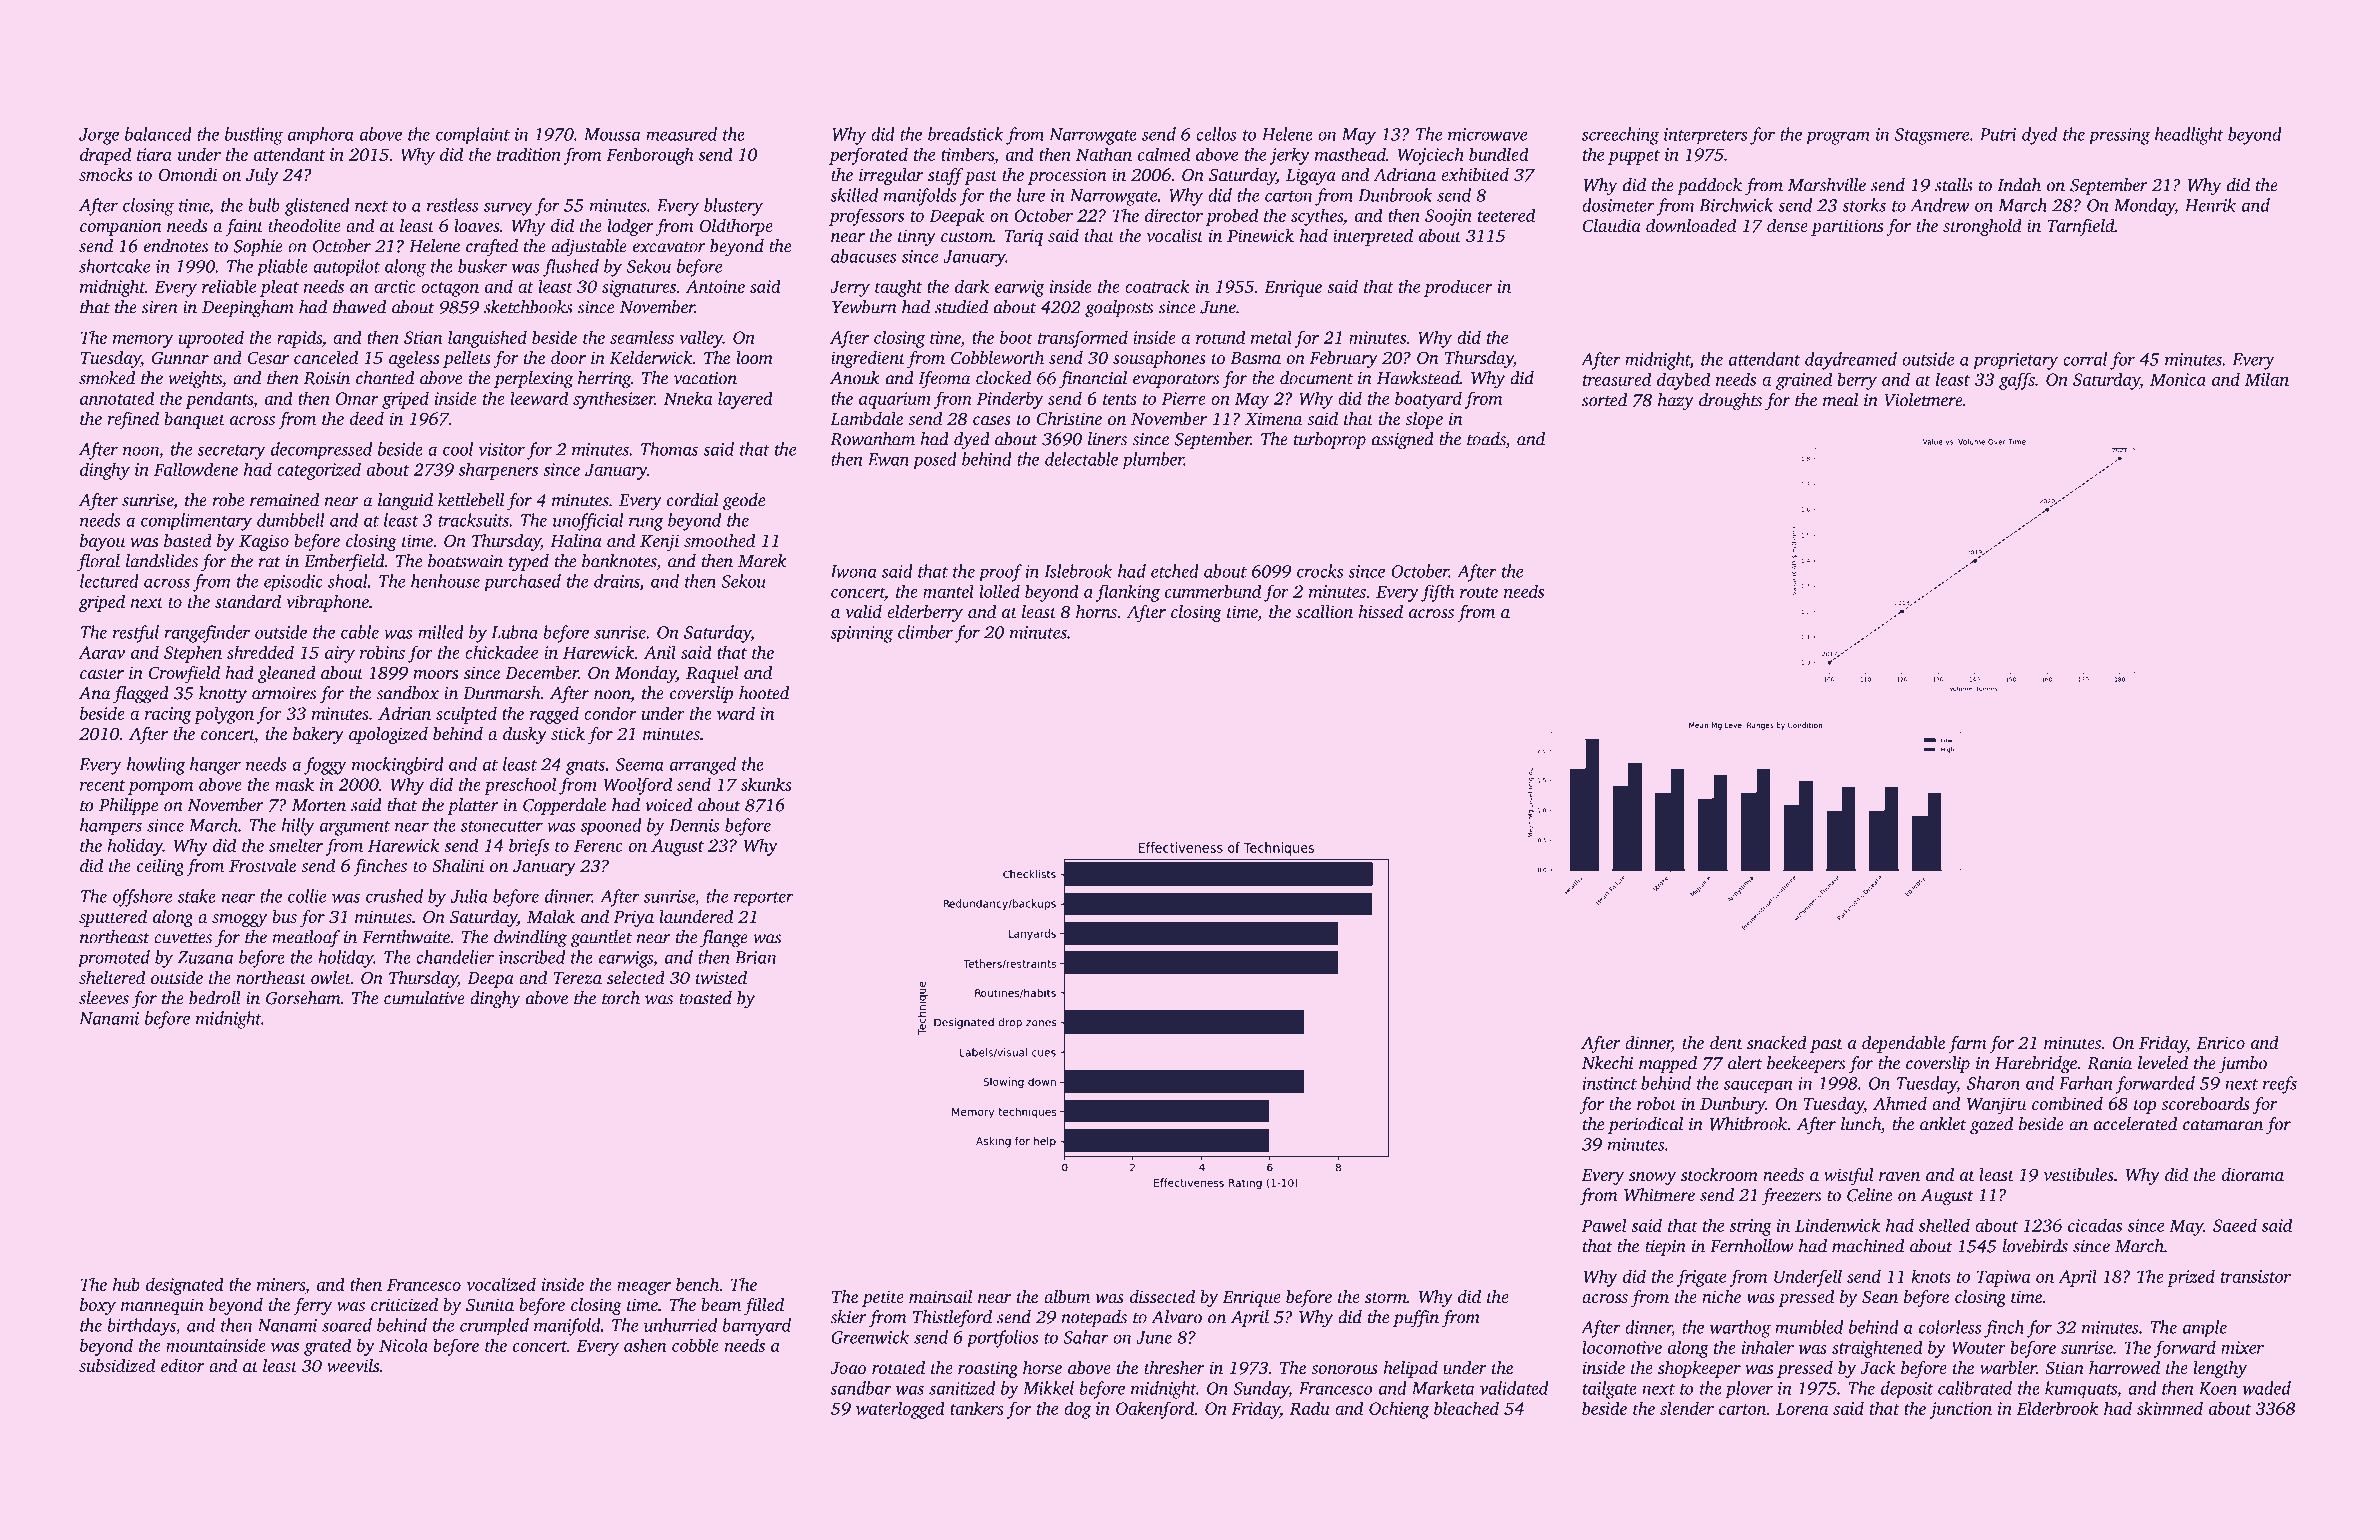  Describe the element at coordinates (1216, 134) in the screenshot. I see `cellos` at that location.
